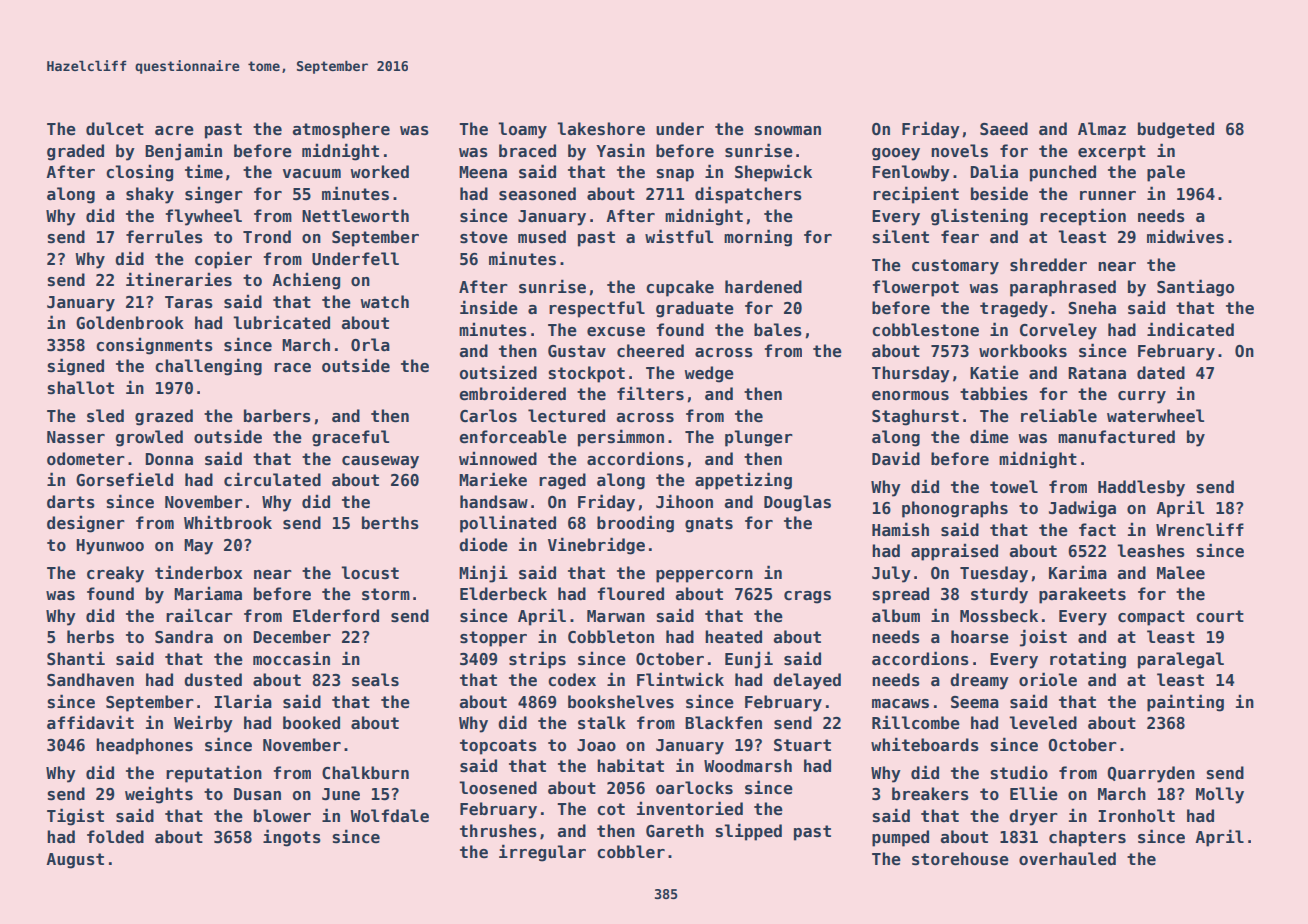  Describe the element at coordinates (1181, 573) in the screenshot. I see `Malee` at that location.
